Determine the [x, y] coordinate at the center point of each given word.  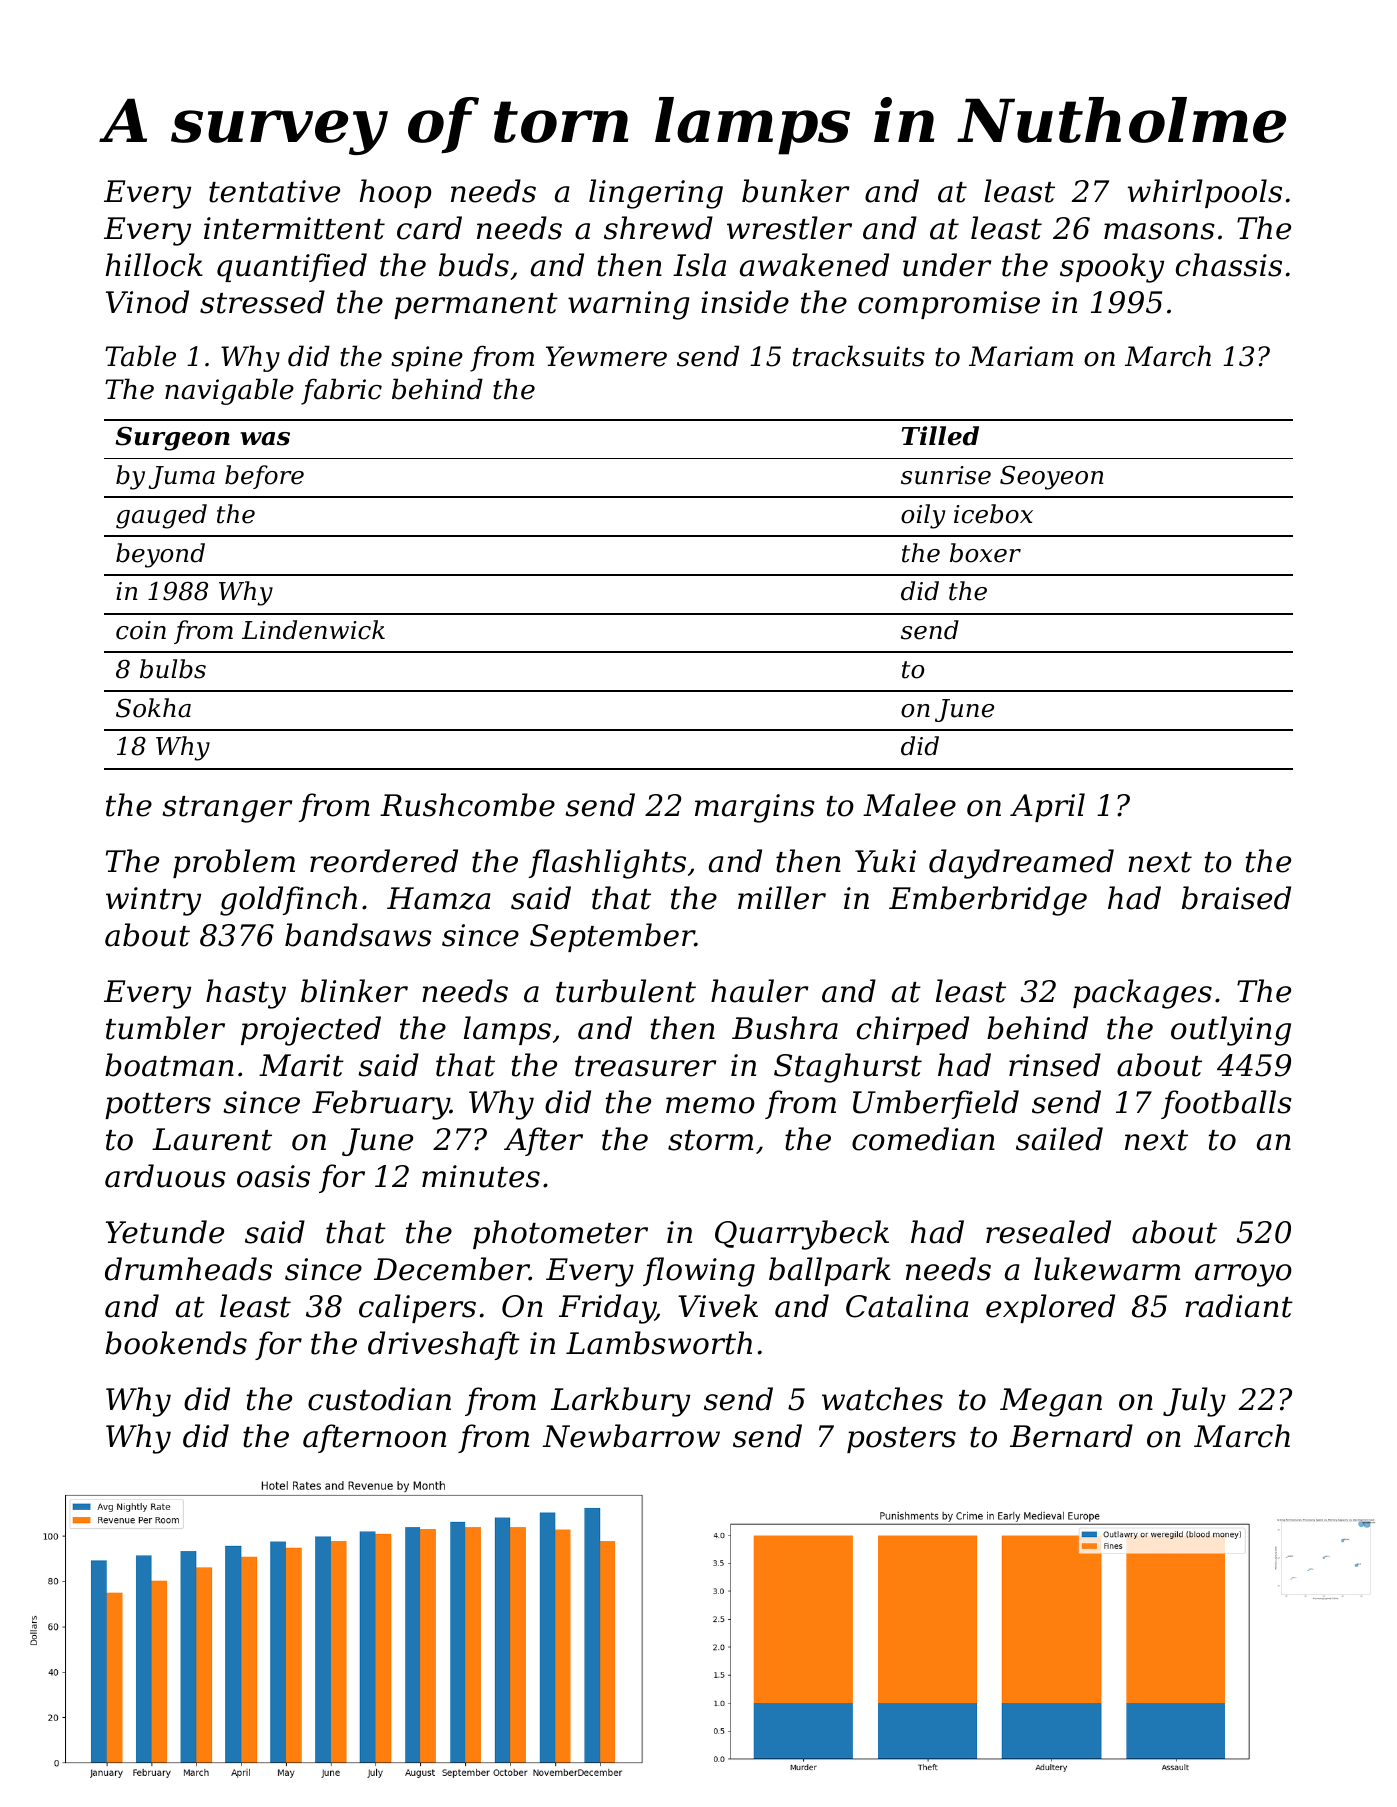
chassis [1229, 265]
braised [1236, 898]
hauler [759, 991]
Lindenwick [313, 630]
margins [755, 808]
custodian [379, 1399]
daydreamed [1021, 864]
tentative [274, 191]
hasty [246, 994]
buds [474, 265]
